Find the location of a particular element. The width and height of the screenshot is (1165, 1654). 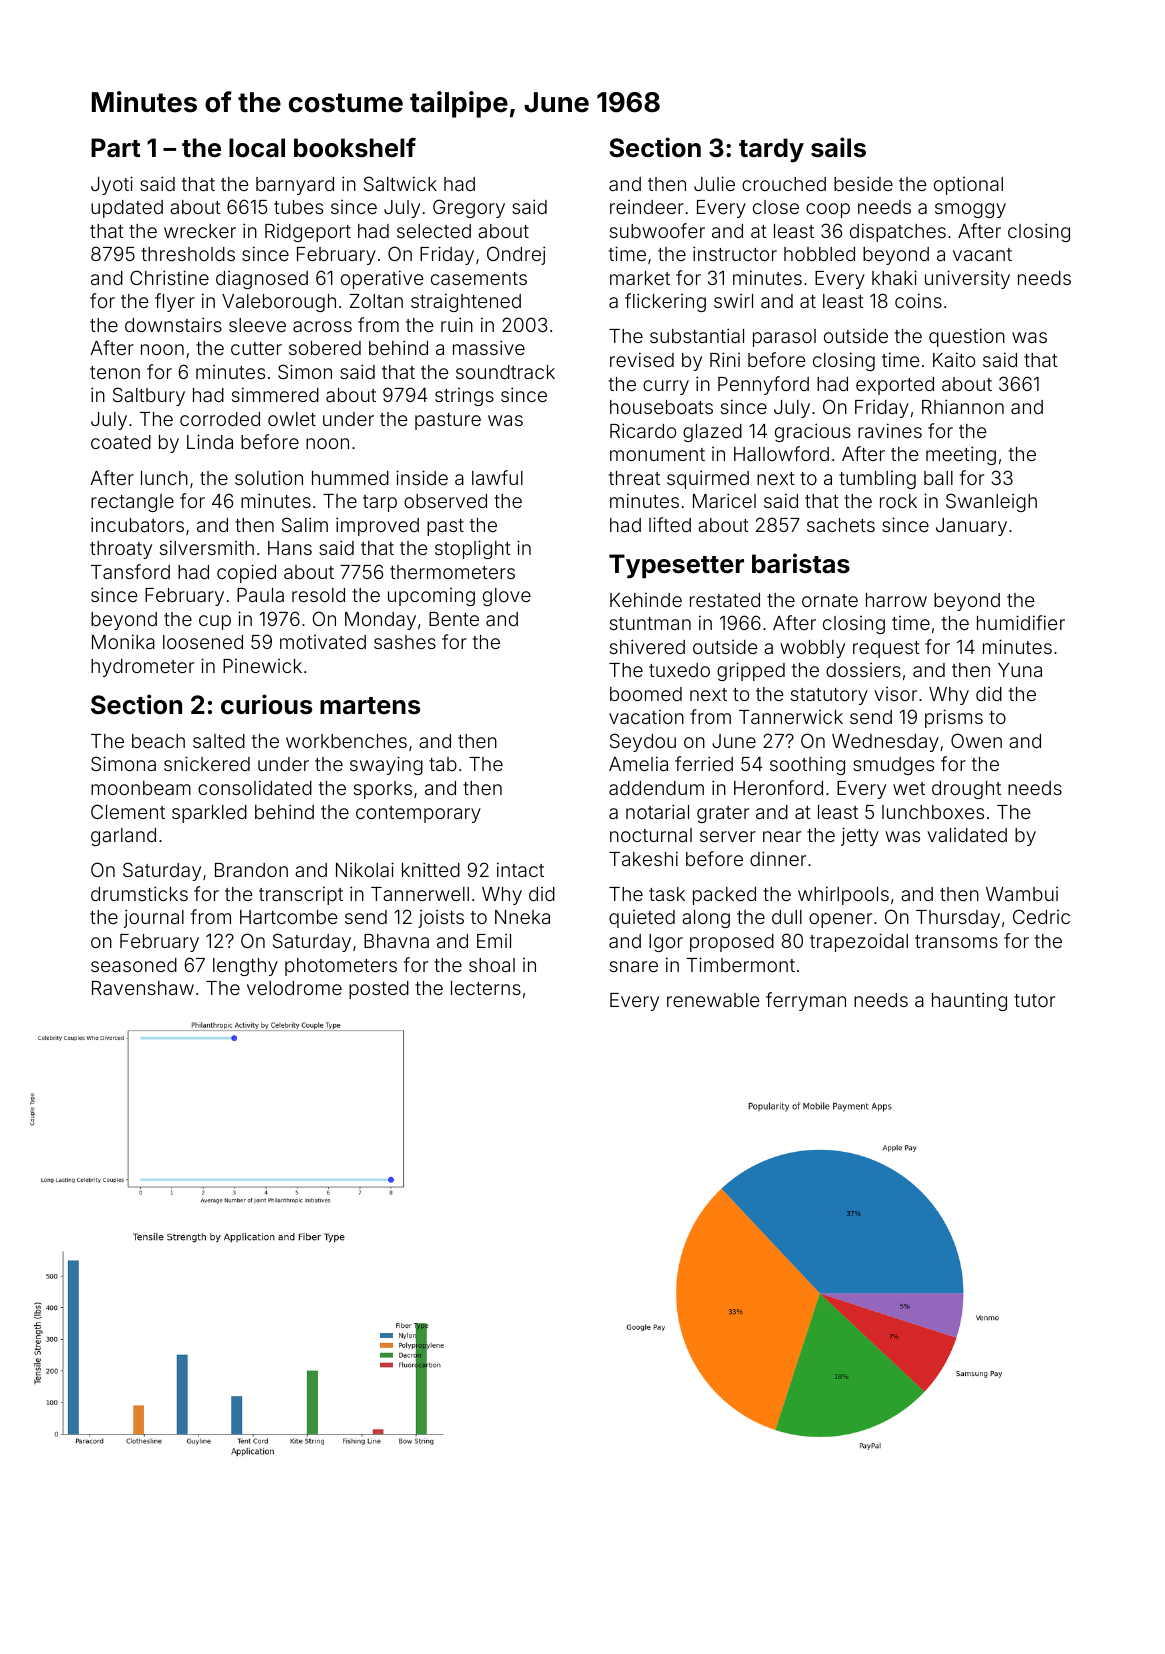

Seydou is located at coordinates (643, 742).
